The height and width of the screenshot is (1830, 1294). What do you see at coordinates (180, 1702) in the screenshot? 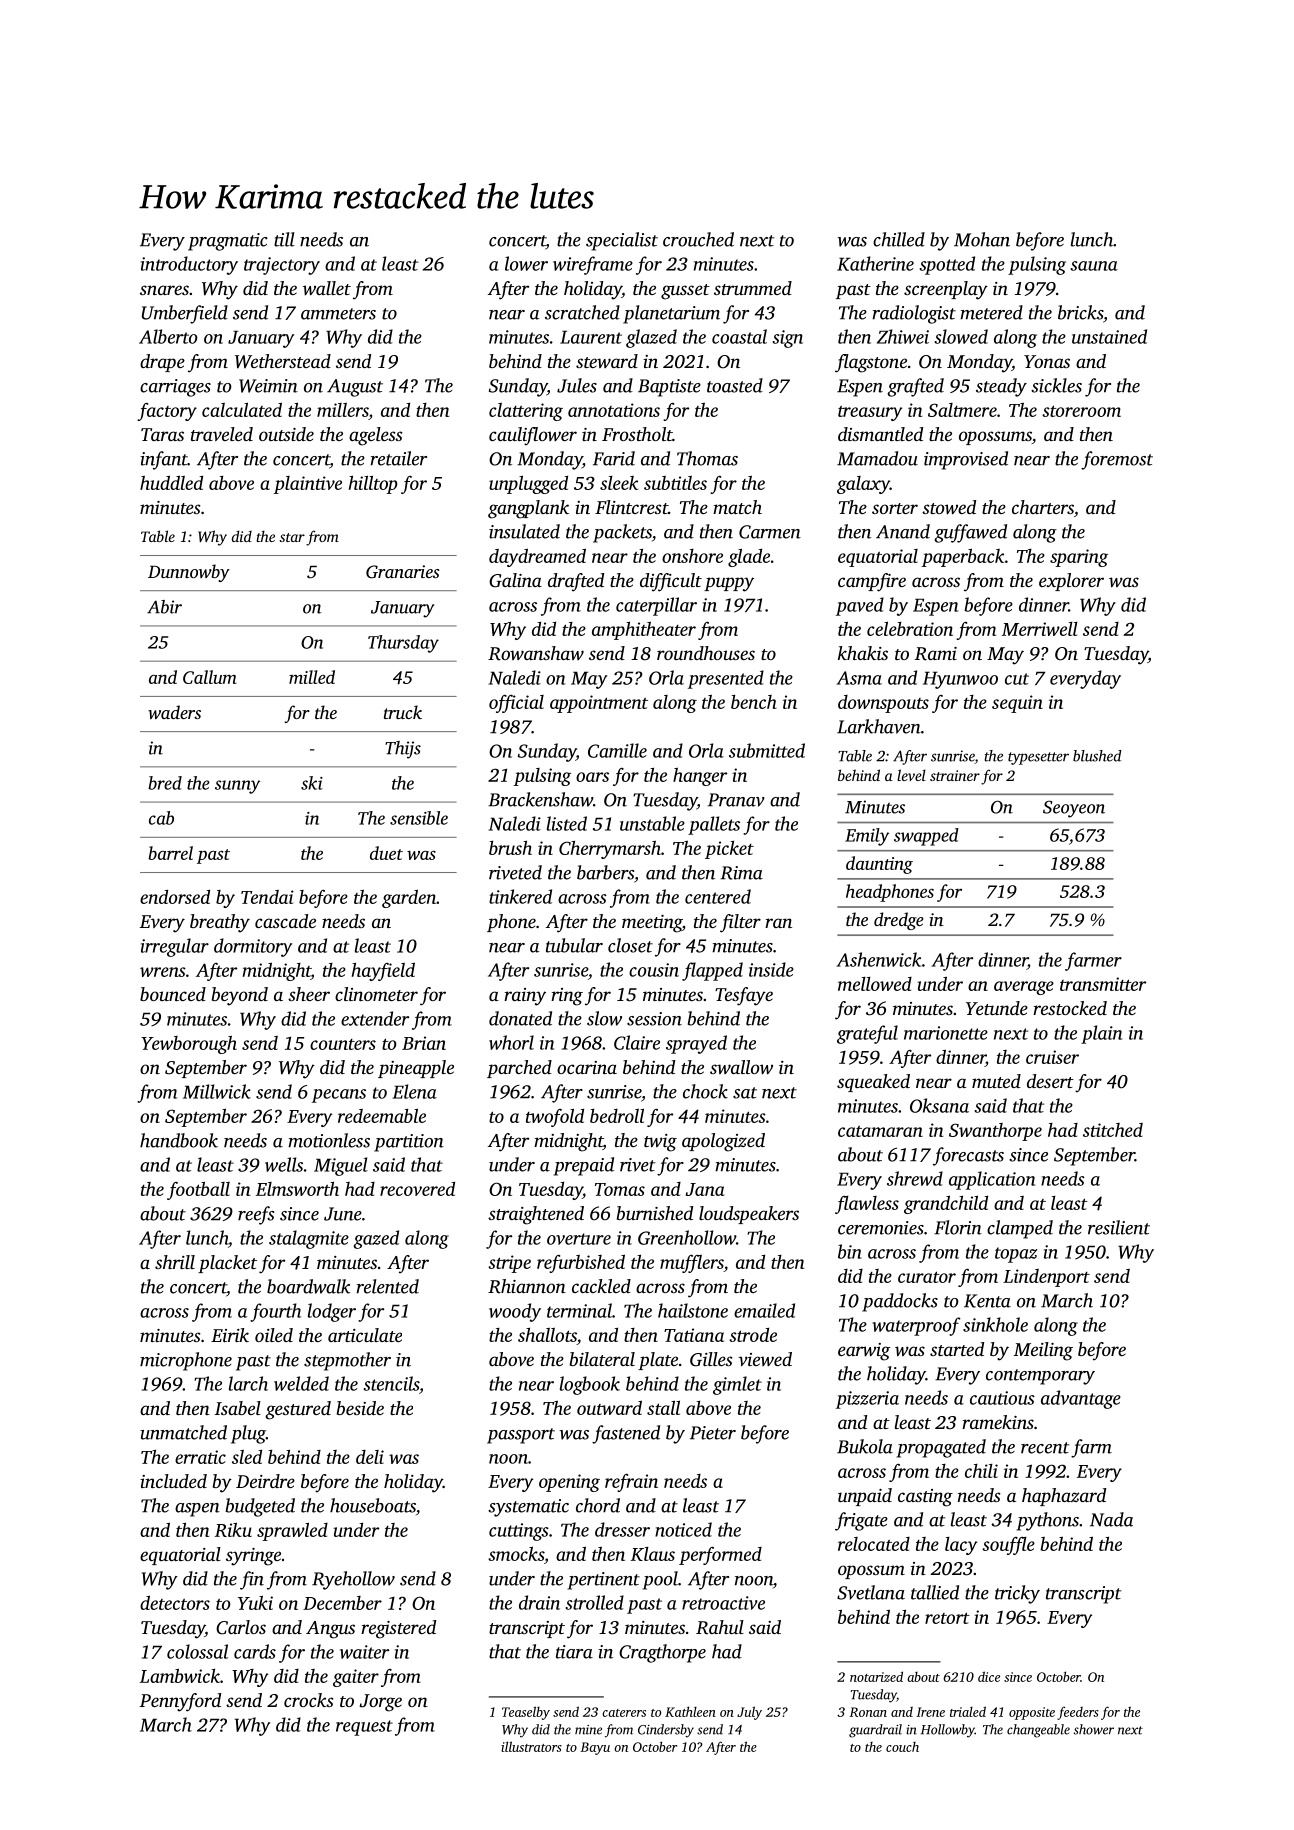
I see `Pennyford` at bounding box center [180, 1702].
